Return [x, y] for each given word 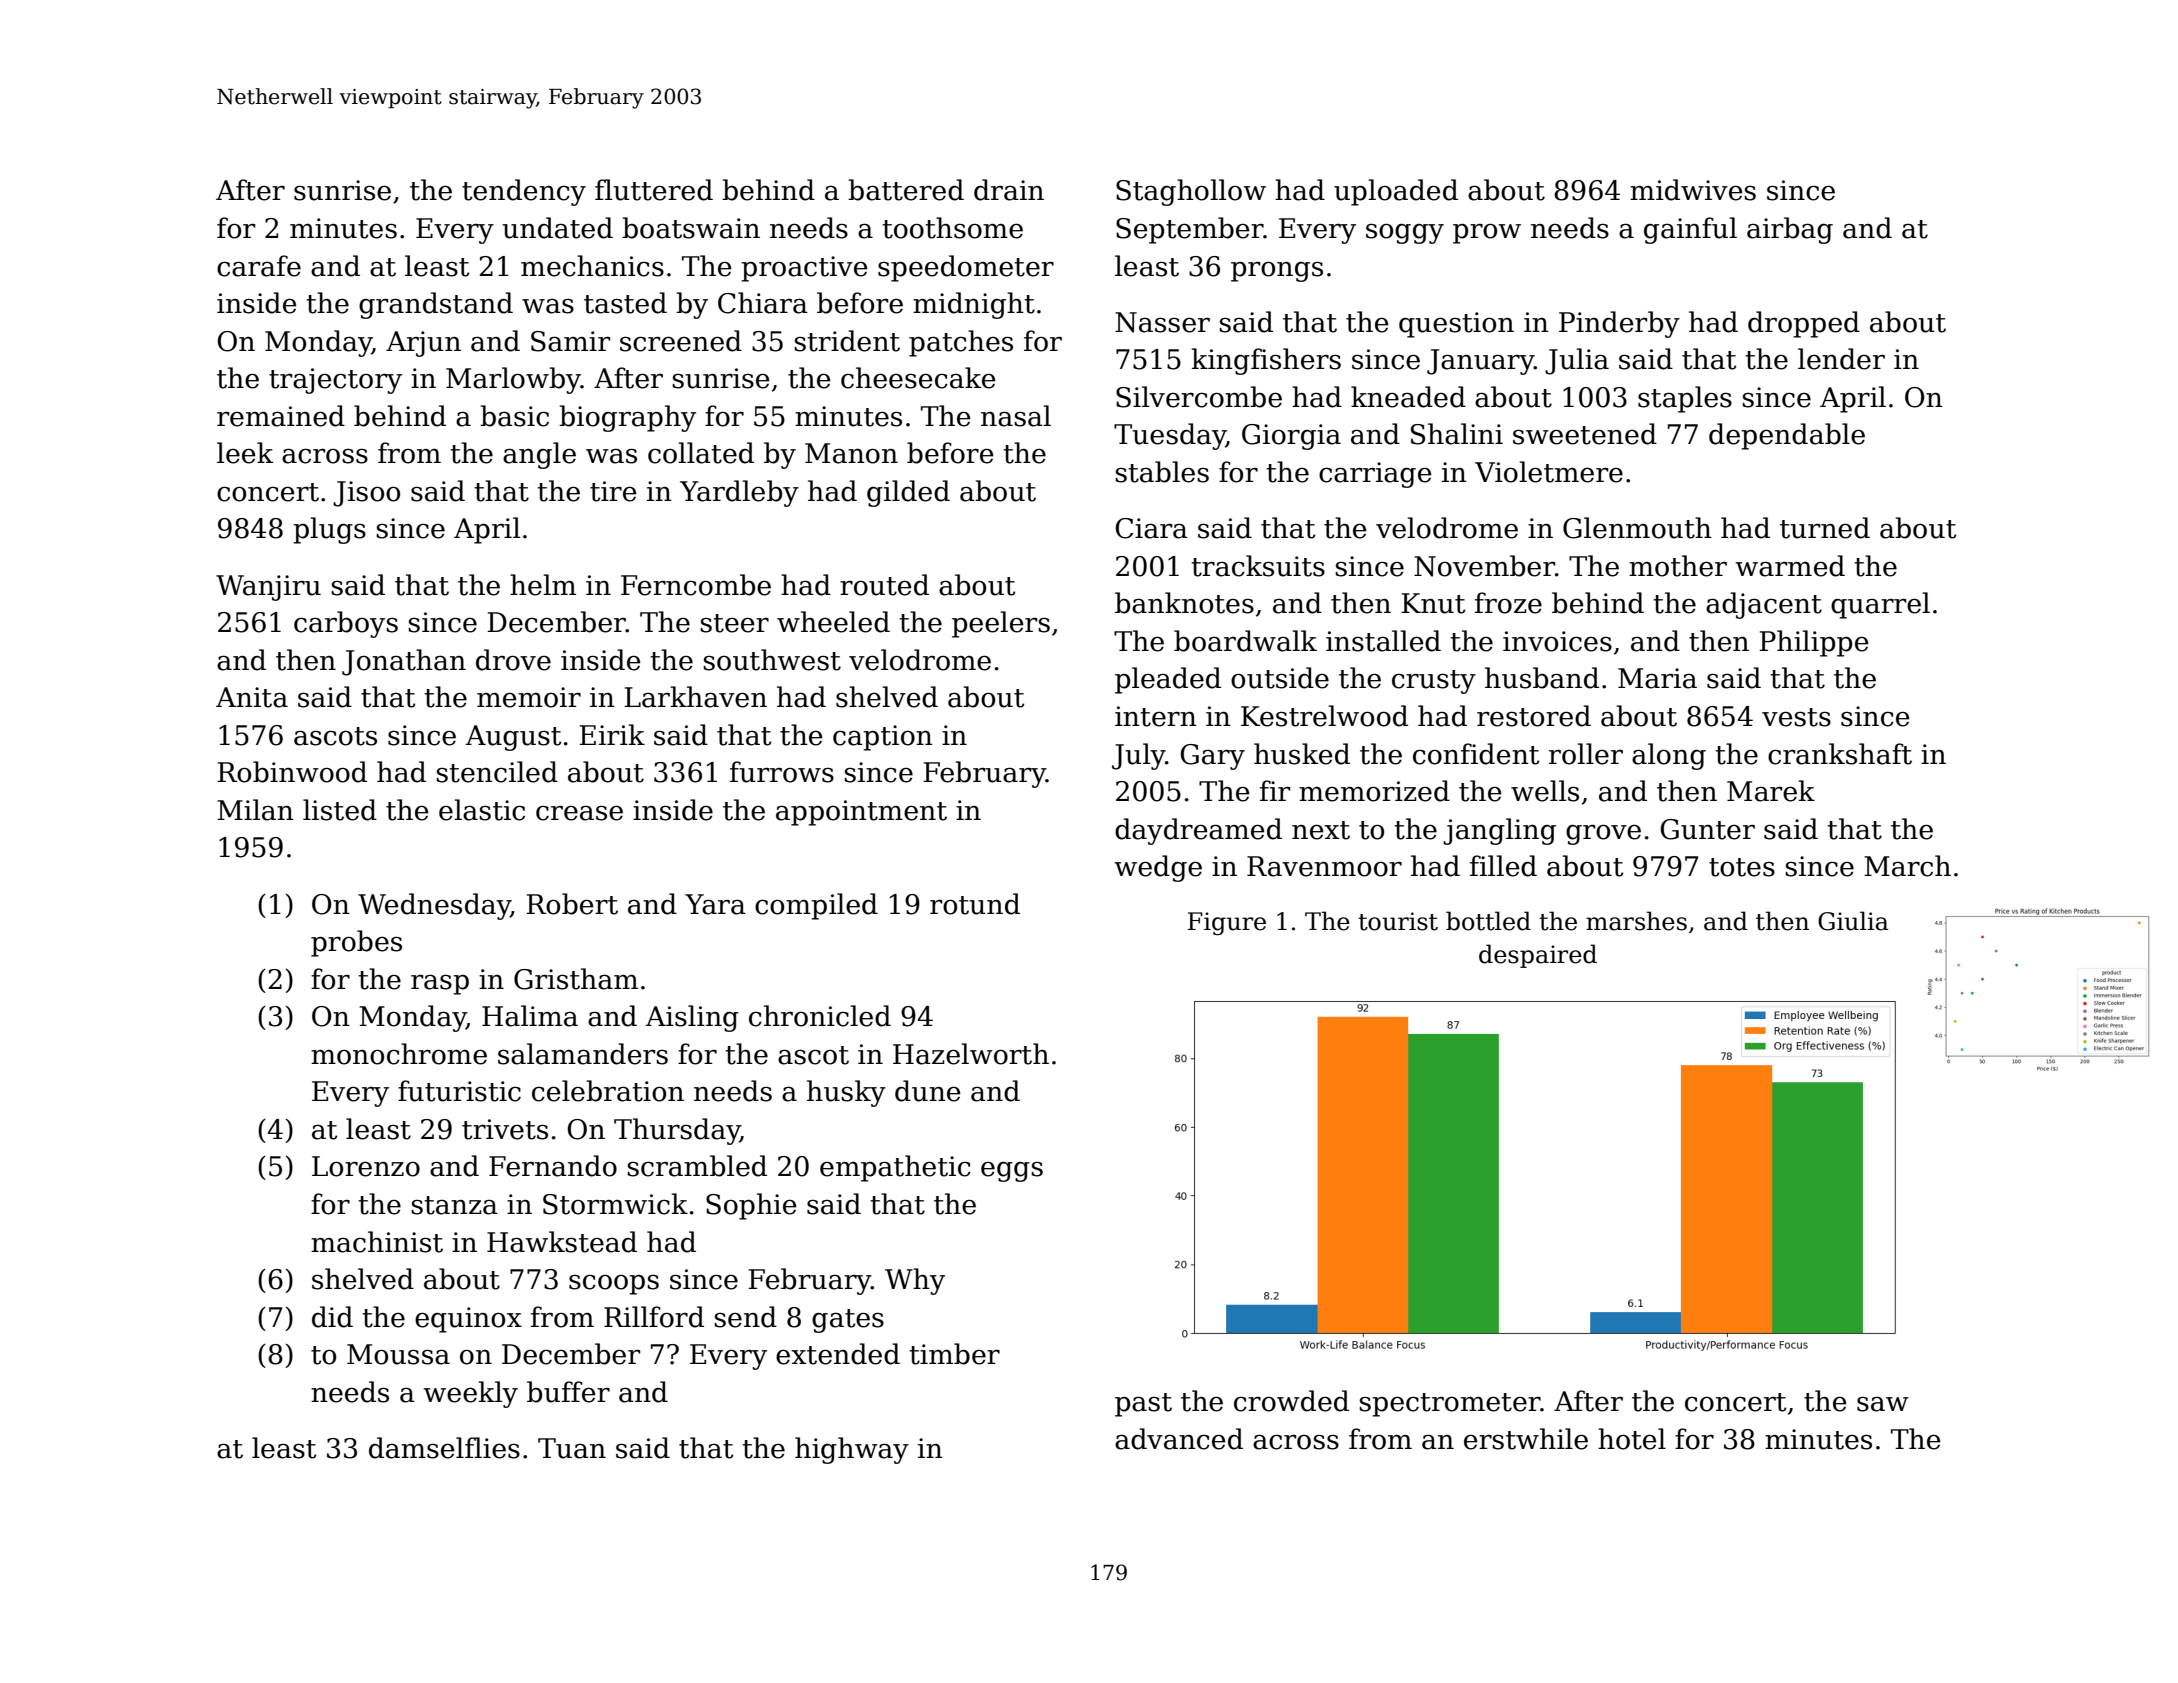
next [1321, 830]
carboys [346, 624]
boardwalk [1245, 641]
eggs [1012, 1172]
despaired [1538, 956]
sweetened [1585, 434]
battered [906, 190]
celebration [608, 1091]
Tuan [572, 1448]
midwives [1693, 190]
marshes [1636, 921]
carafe [259, 266]
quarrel [1880, 605]
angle [539, 455]
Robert [572, 904]
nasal [1016, 416]
